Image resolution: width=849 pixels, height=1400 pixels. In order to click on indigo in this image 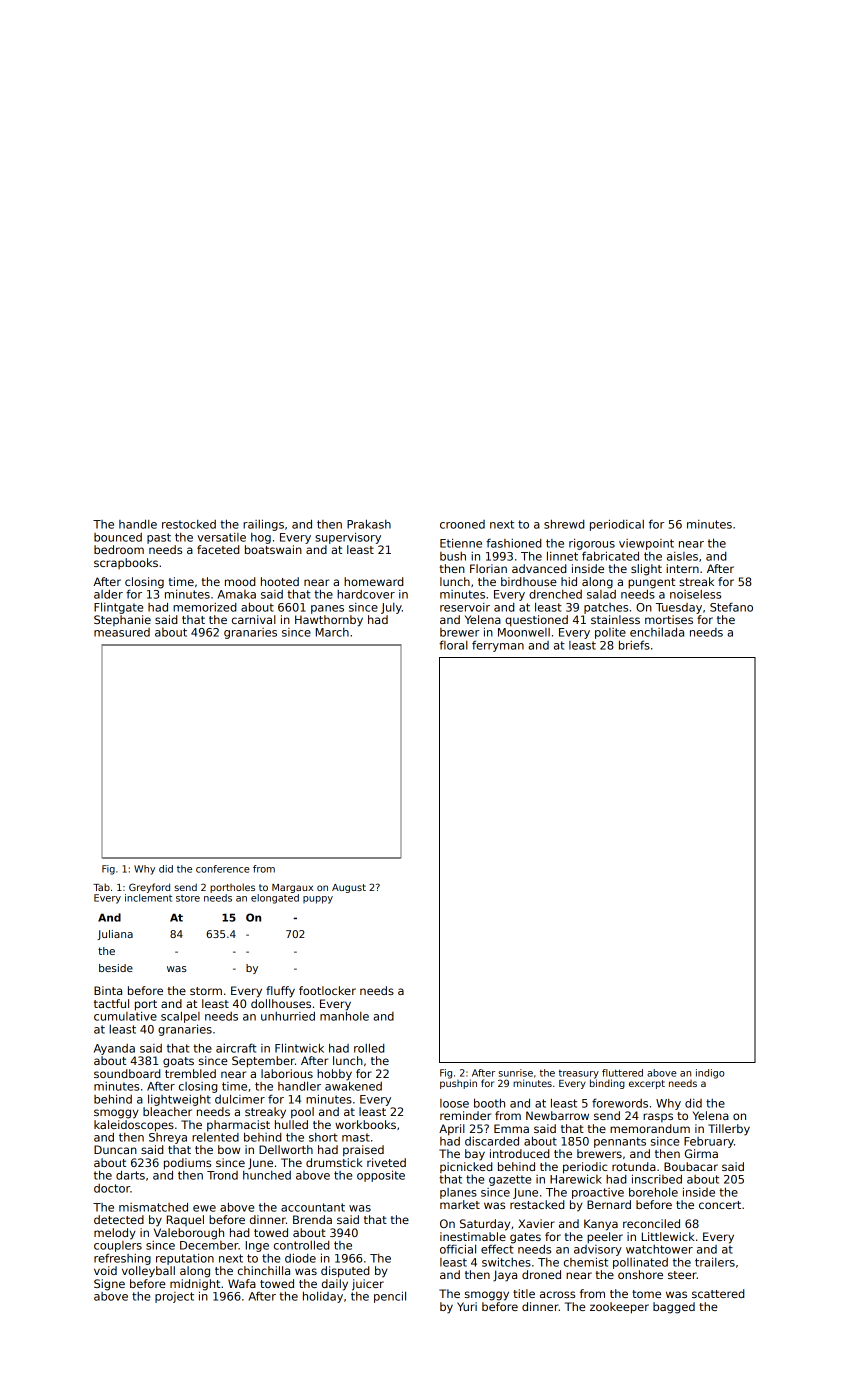, I will do `click(710, 1074)`.
